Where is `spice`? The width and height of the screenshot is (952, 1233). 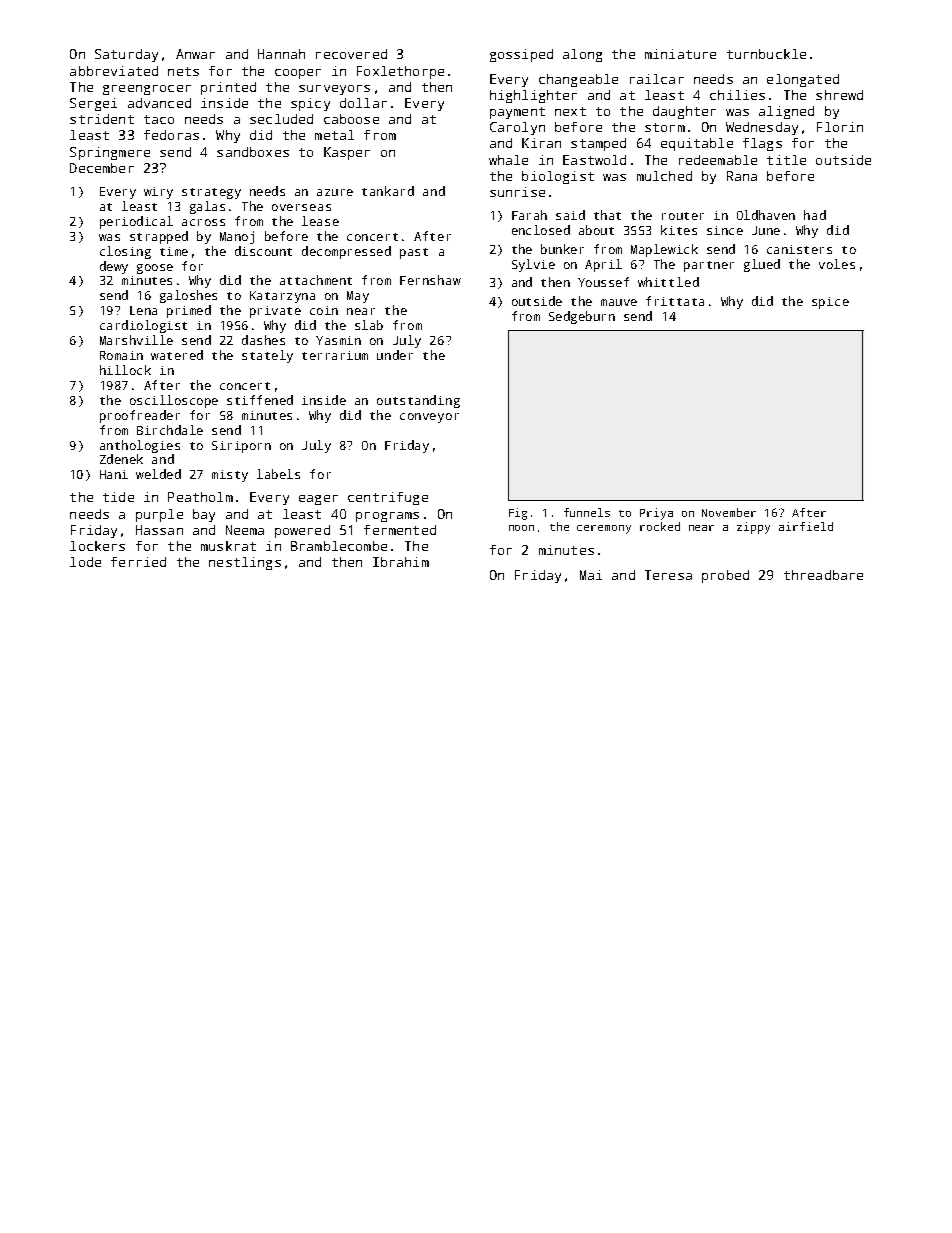 spice is located at coordinates (830, 303).
